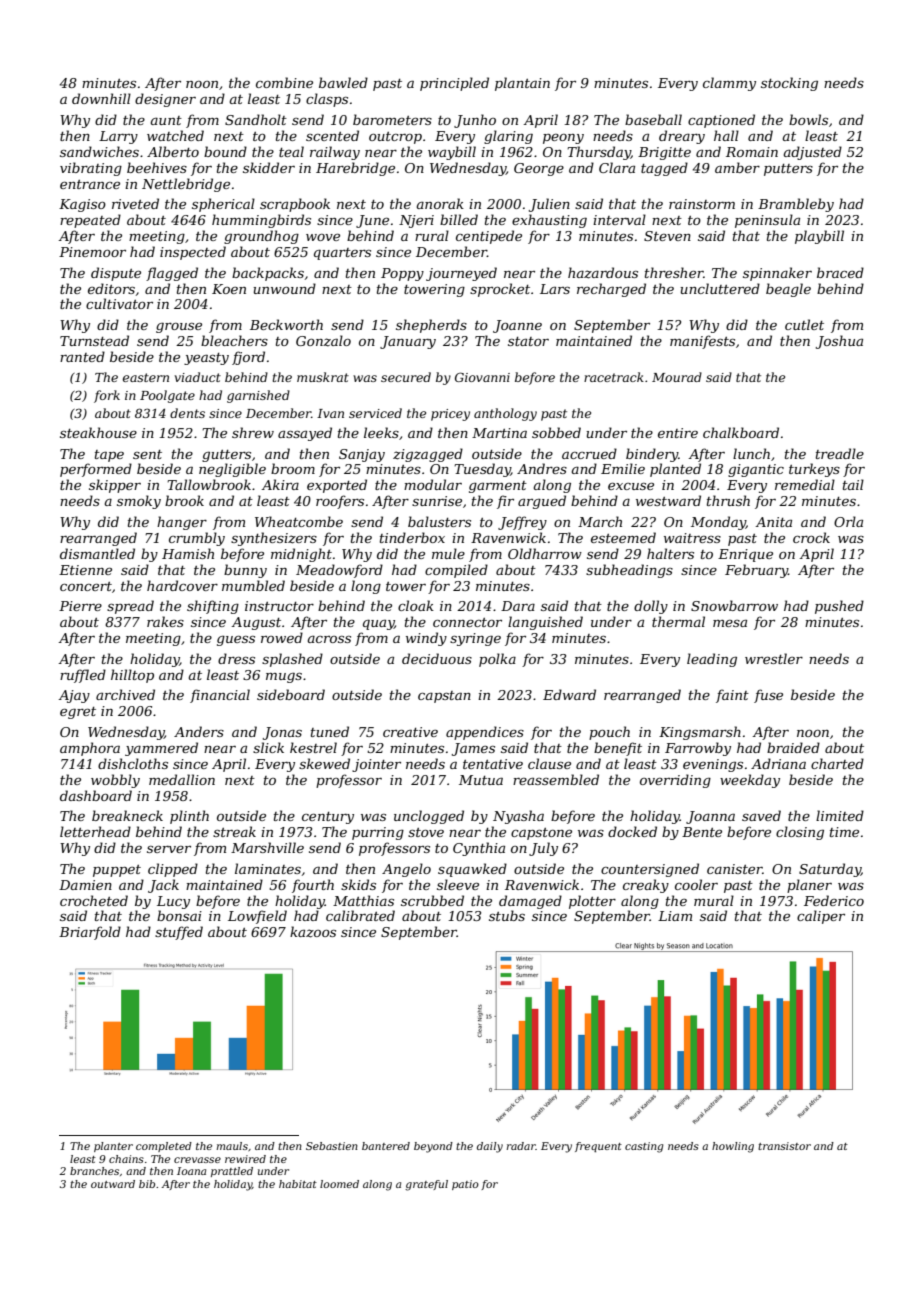 This page has width=924, height=1308. Describe the element at coordinates (313, 932) in the page. I see `kazoos` at that location.
